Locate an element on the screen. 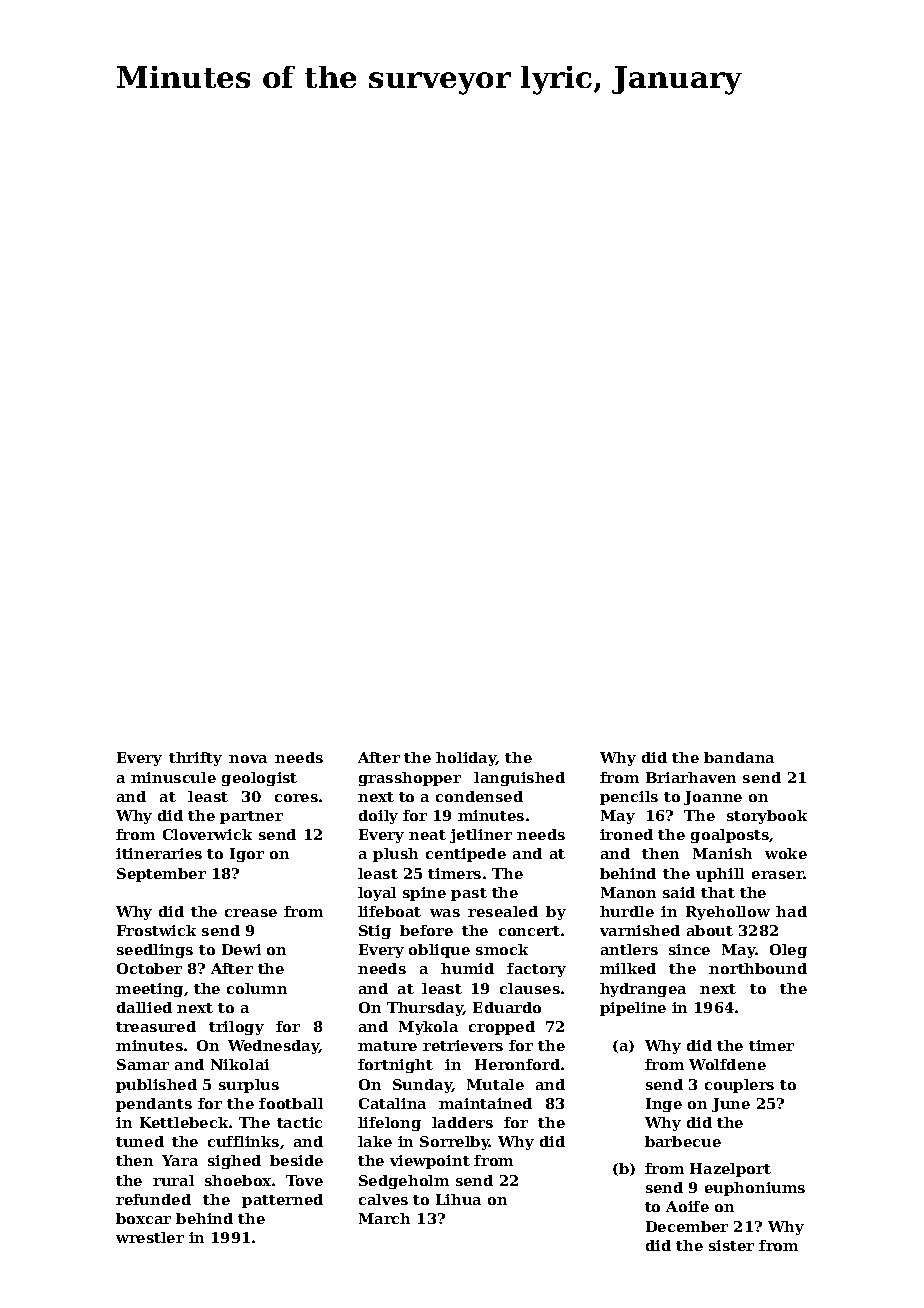 The height and width of the screenshot is (1308, 924). holiday is located at coordinates (466, 759).
